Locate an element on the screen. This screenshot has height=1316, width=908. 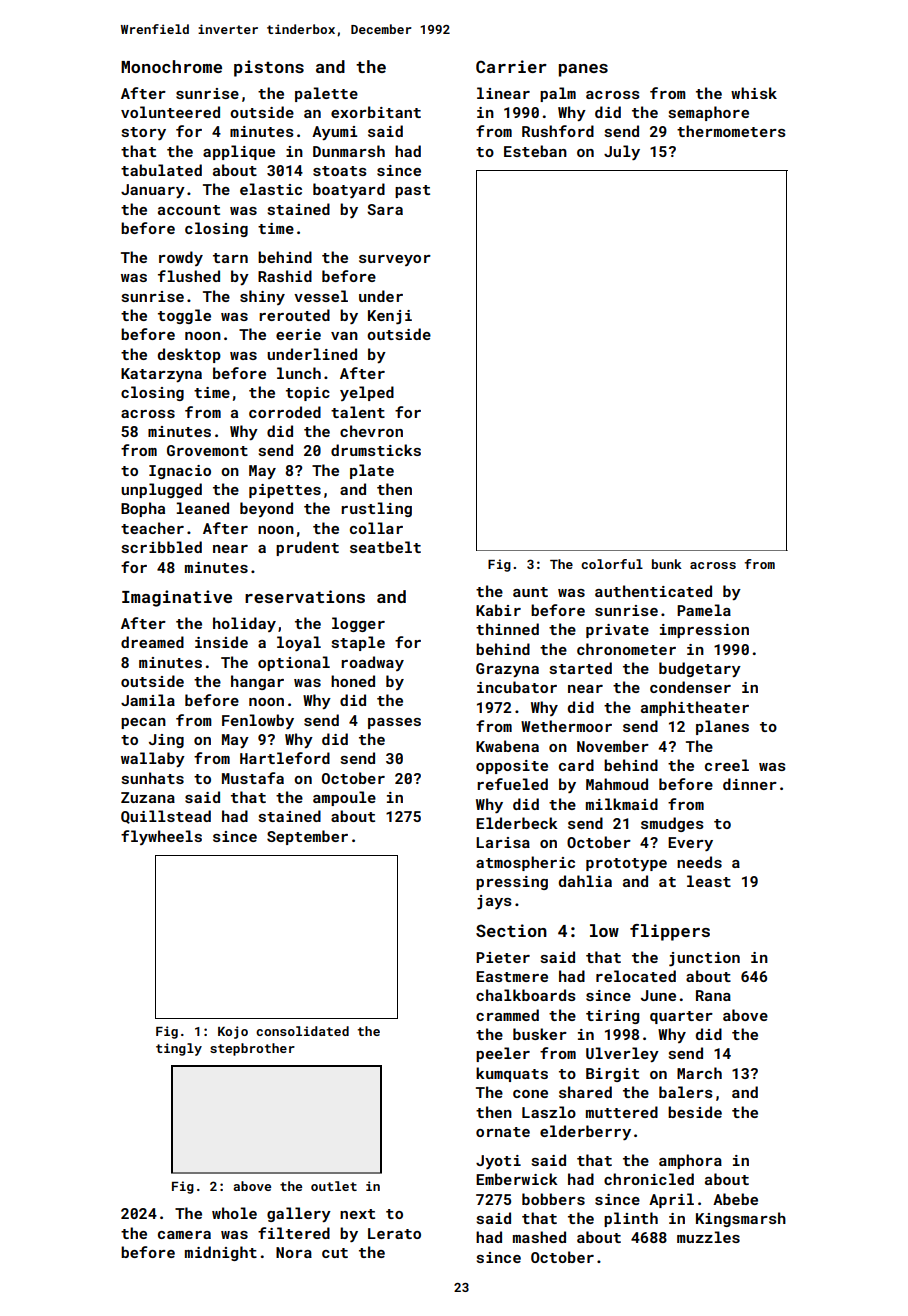
Hartleford is located at coordinates (285, 758).
